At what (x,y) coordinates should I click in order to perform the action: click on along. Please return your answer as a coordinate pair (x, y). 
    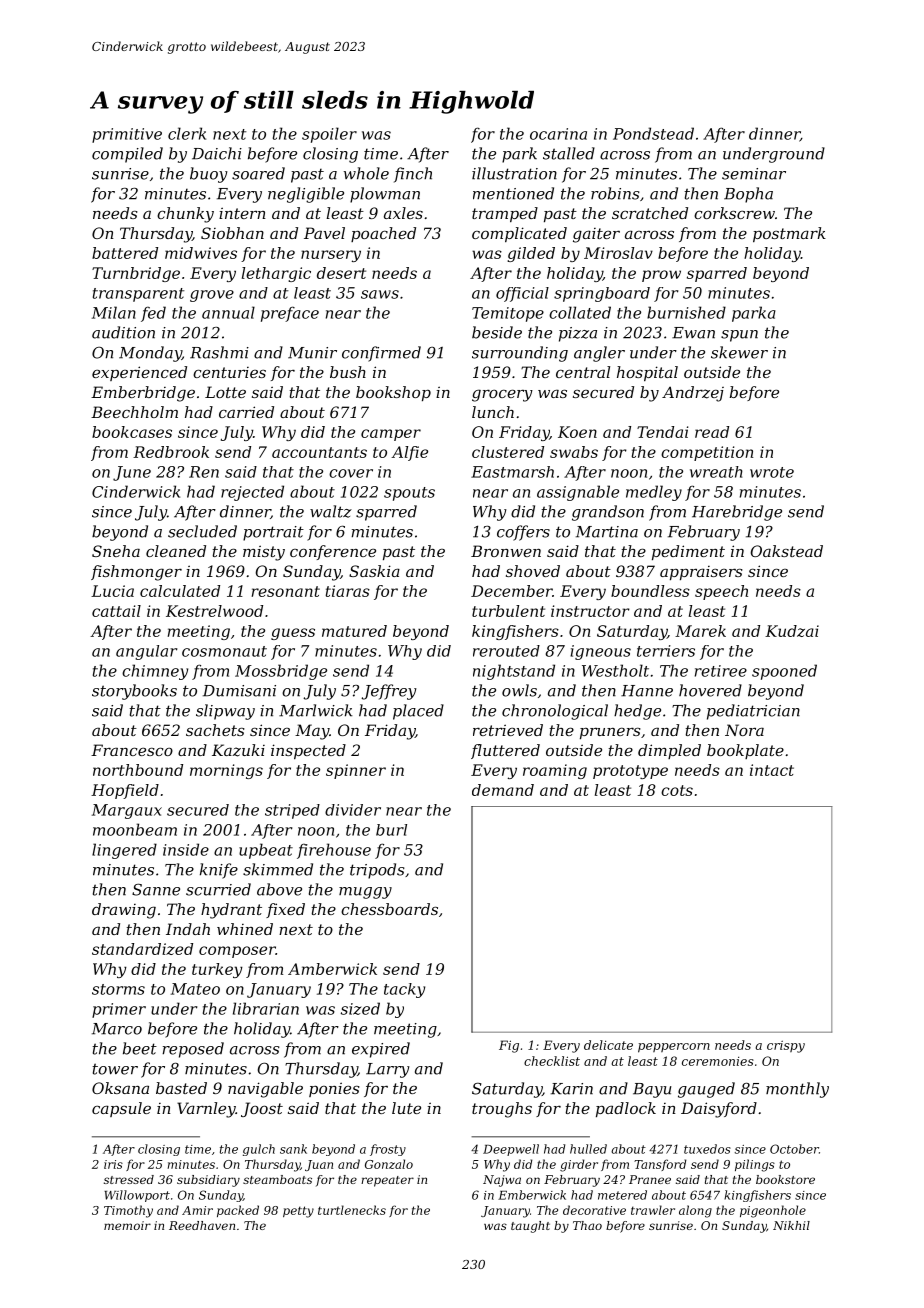
    Looking at the image, I should click on (695, 1211).
